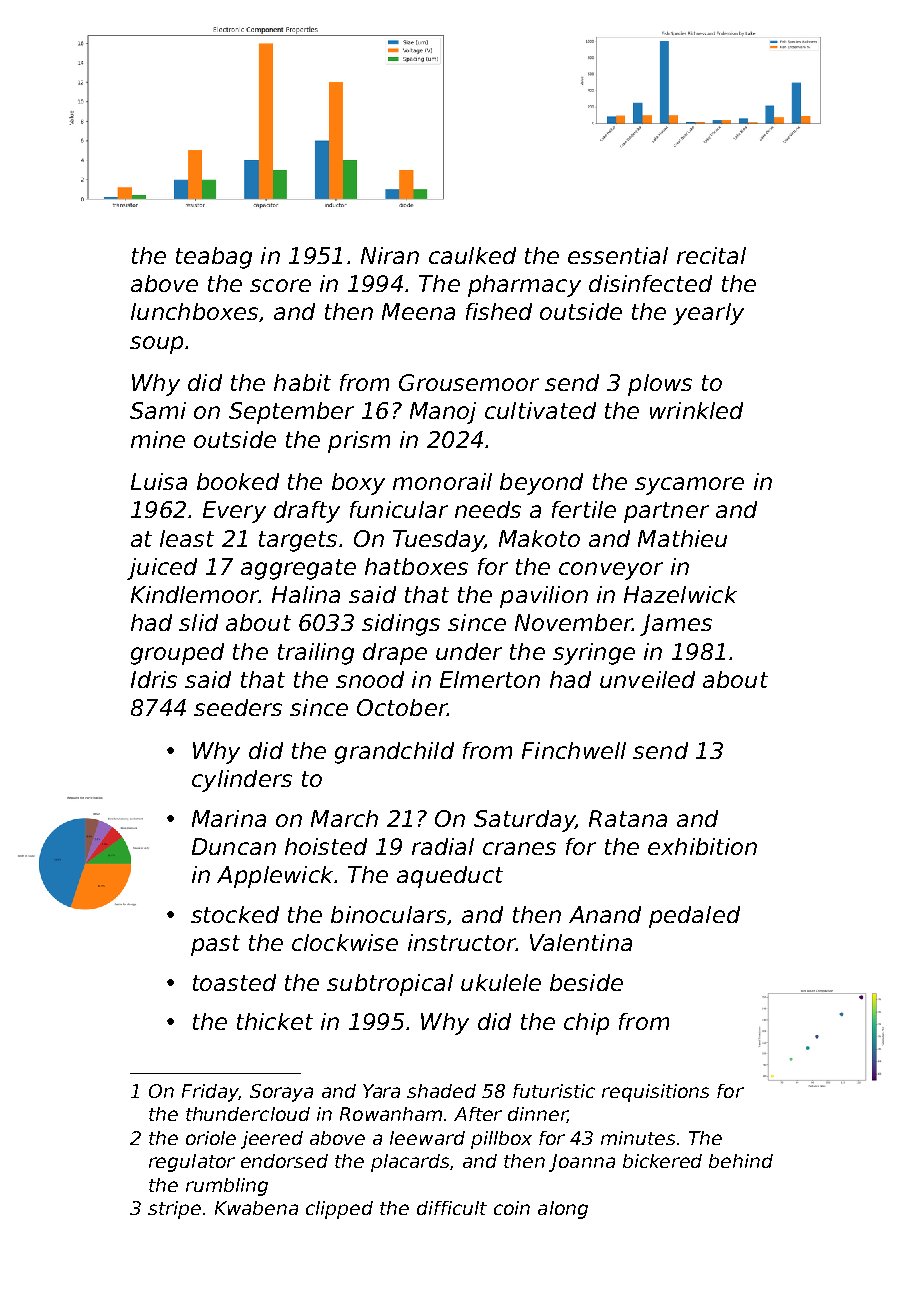 This screenshot has height=1316, width=908. I want to click on instructor, so click(462, 942).
